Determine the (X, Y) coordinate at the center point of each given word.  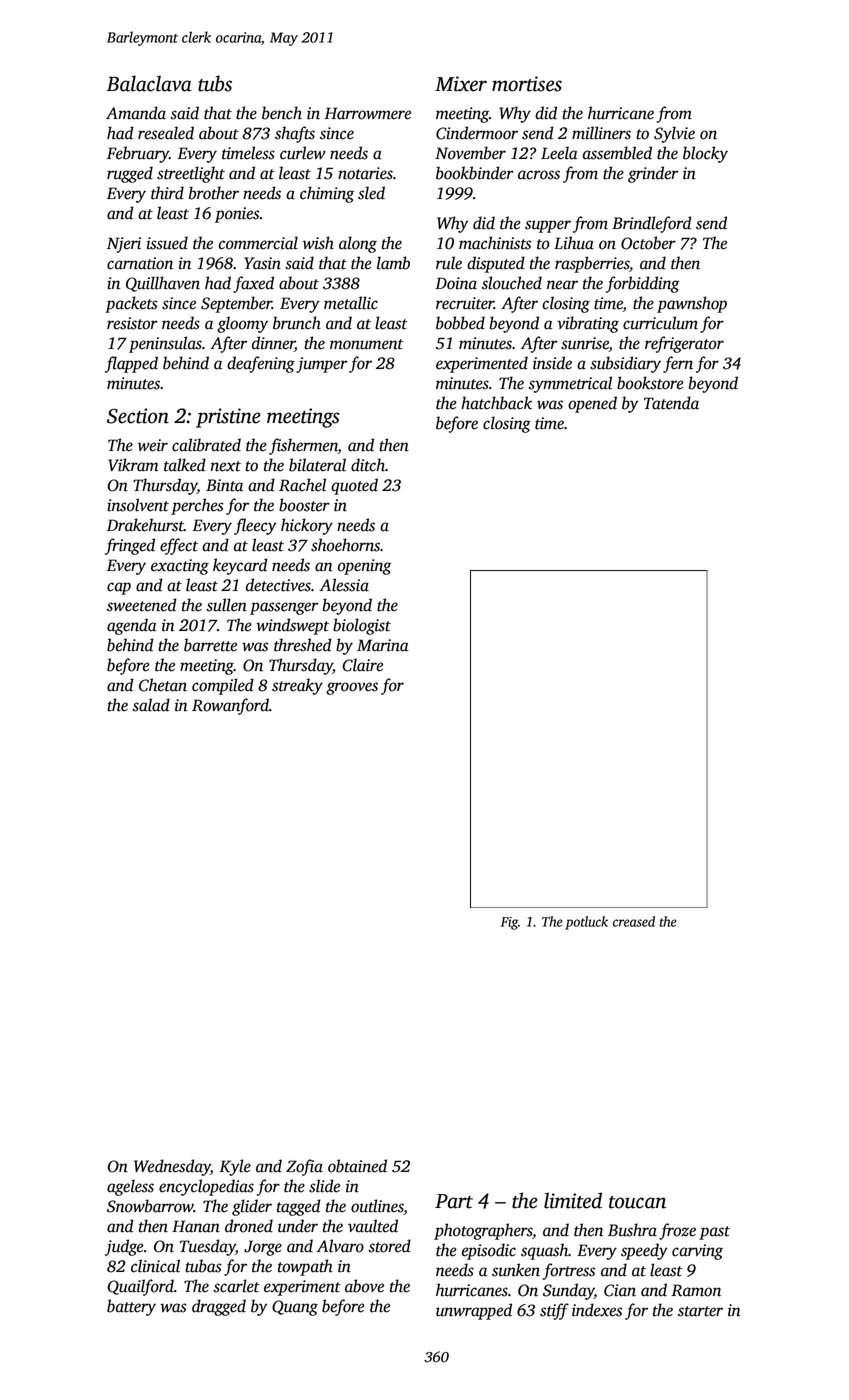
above (364, 1286)
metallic (351, 303)
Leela (559, 153)
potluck (586, 923)
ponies (237, 215)
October (648, 243)
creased (634, 921)
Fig (509, 923)
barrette (210, 645)
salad (151, 705)
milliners (601, 133)
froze (677, 1231)
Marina (382, 645)
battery (131, 1307)
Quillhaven (163, 284)
